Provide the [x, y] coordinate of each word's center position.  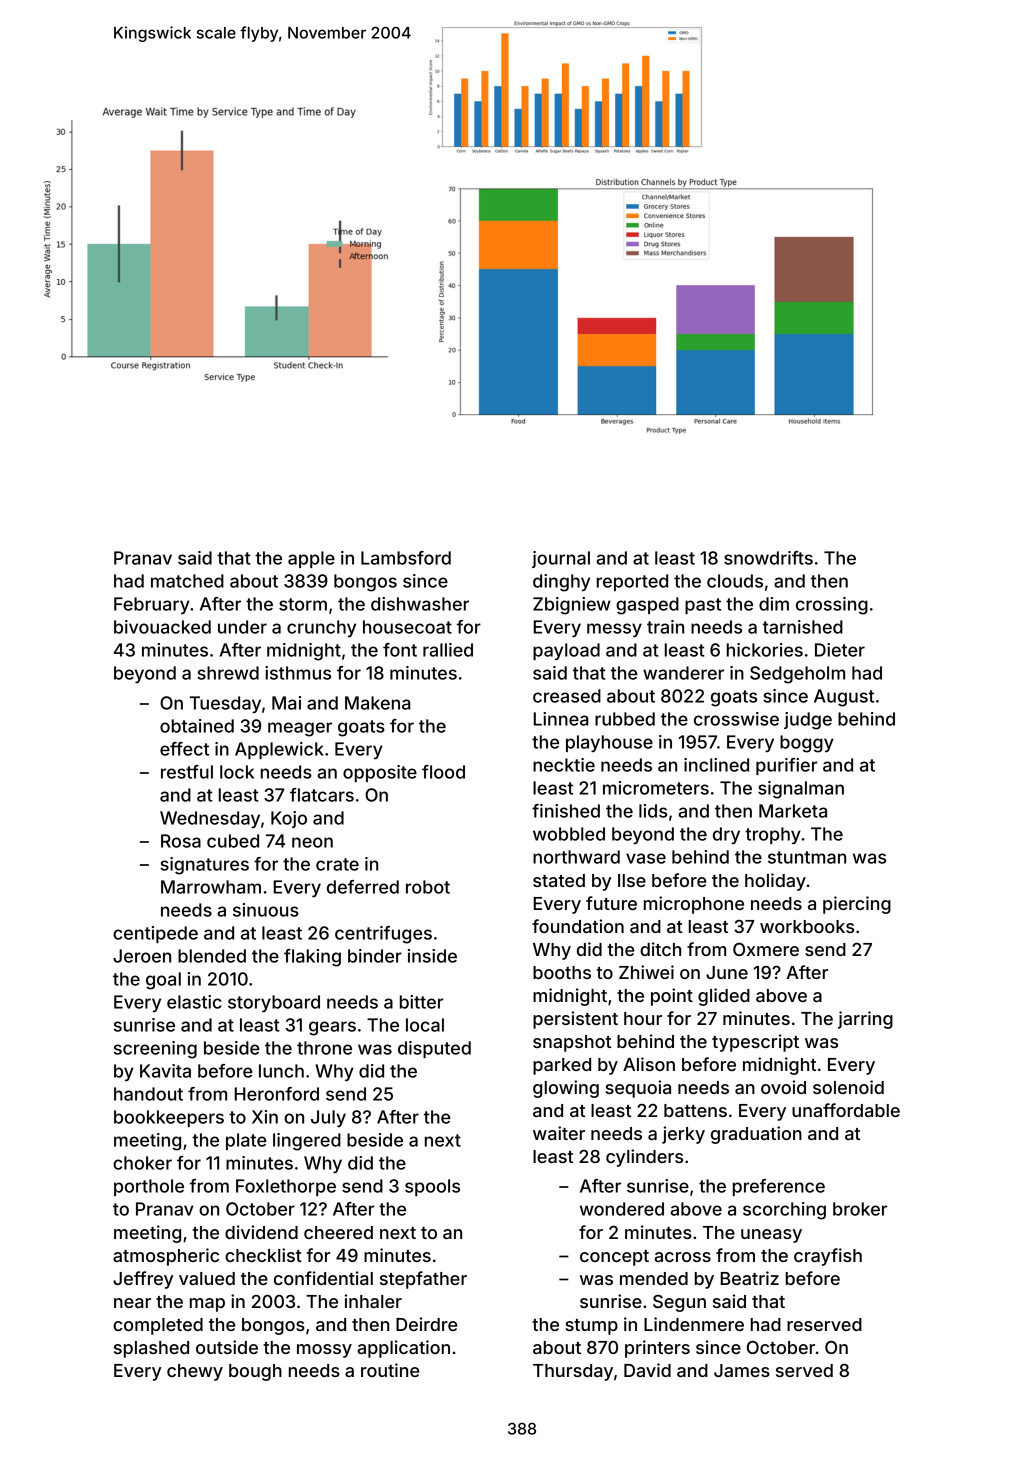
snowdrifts [768, 558]
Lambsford [406, 558]
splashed [151, 1349]
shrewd [228, 673]
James [742, 1370]
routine [390, 1370]
